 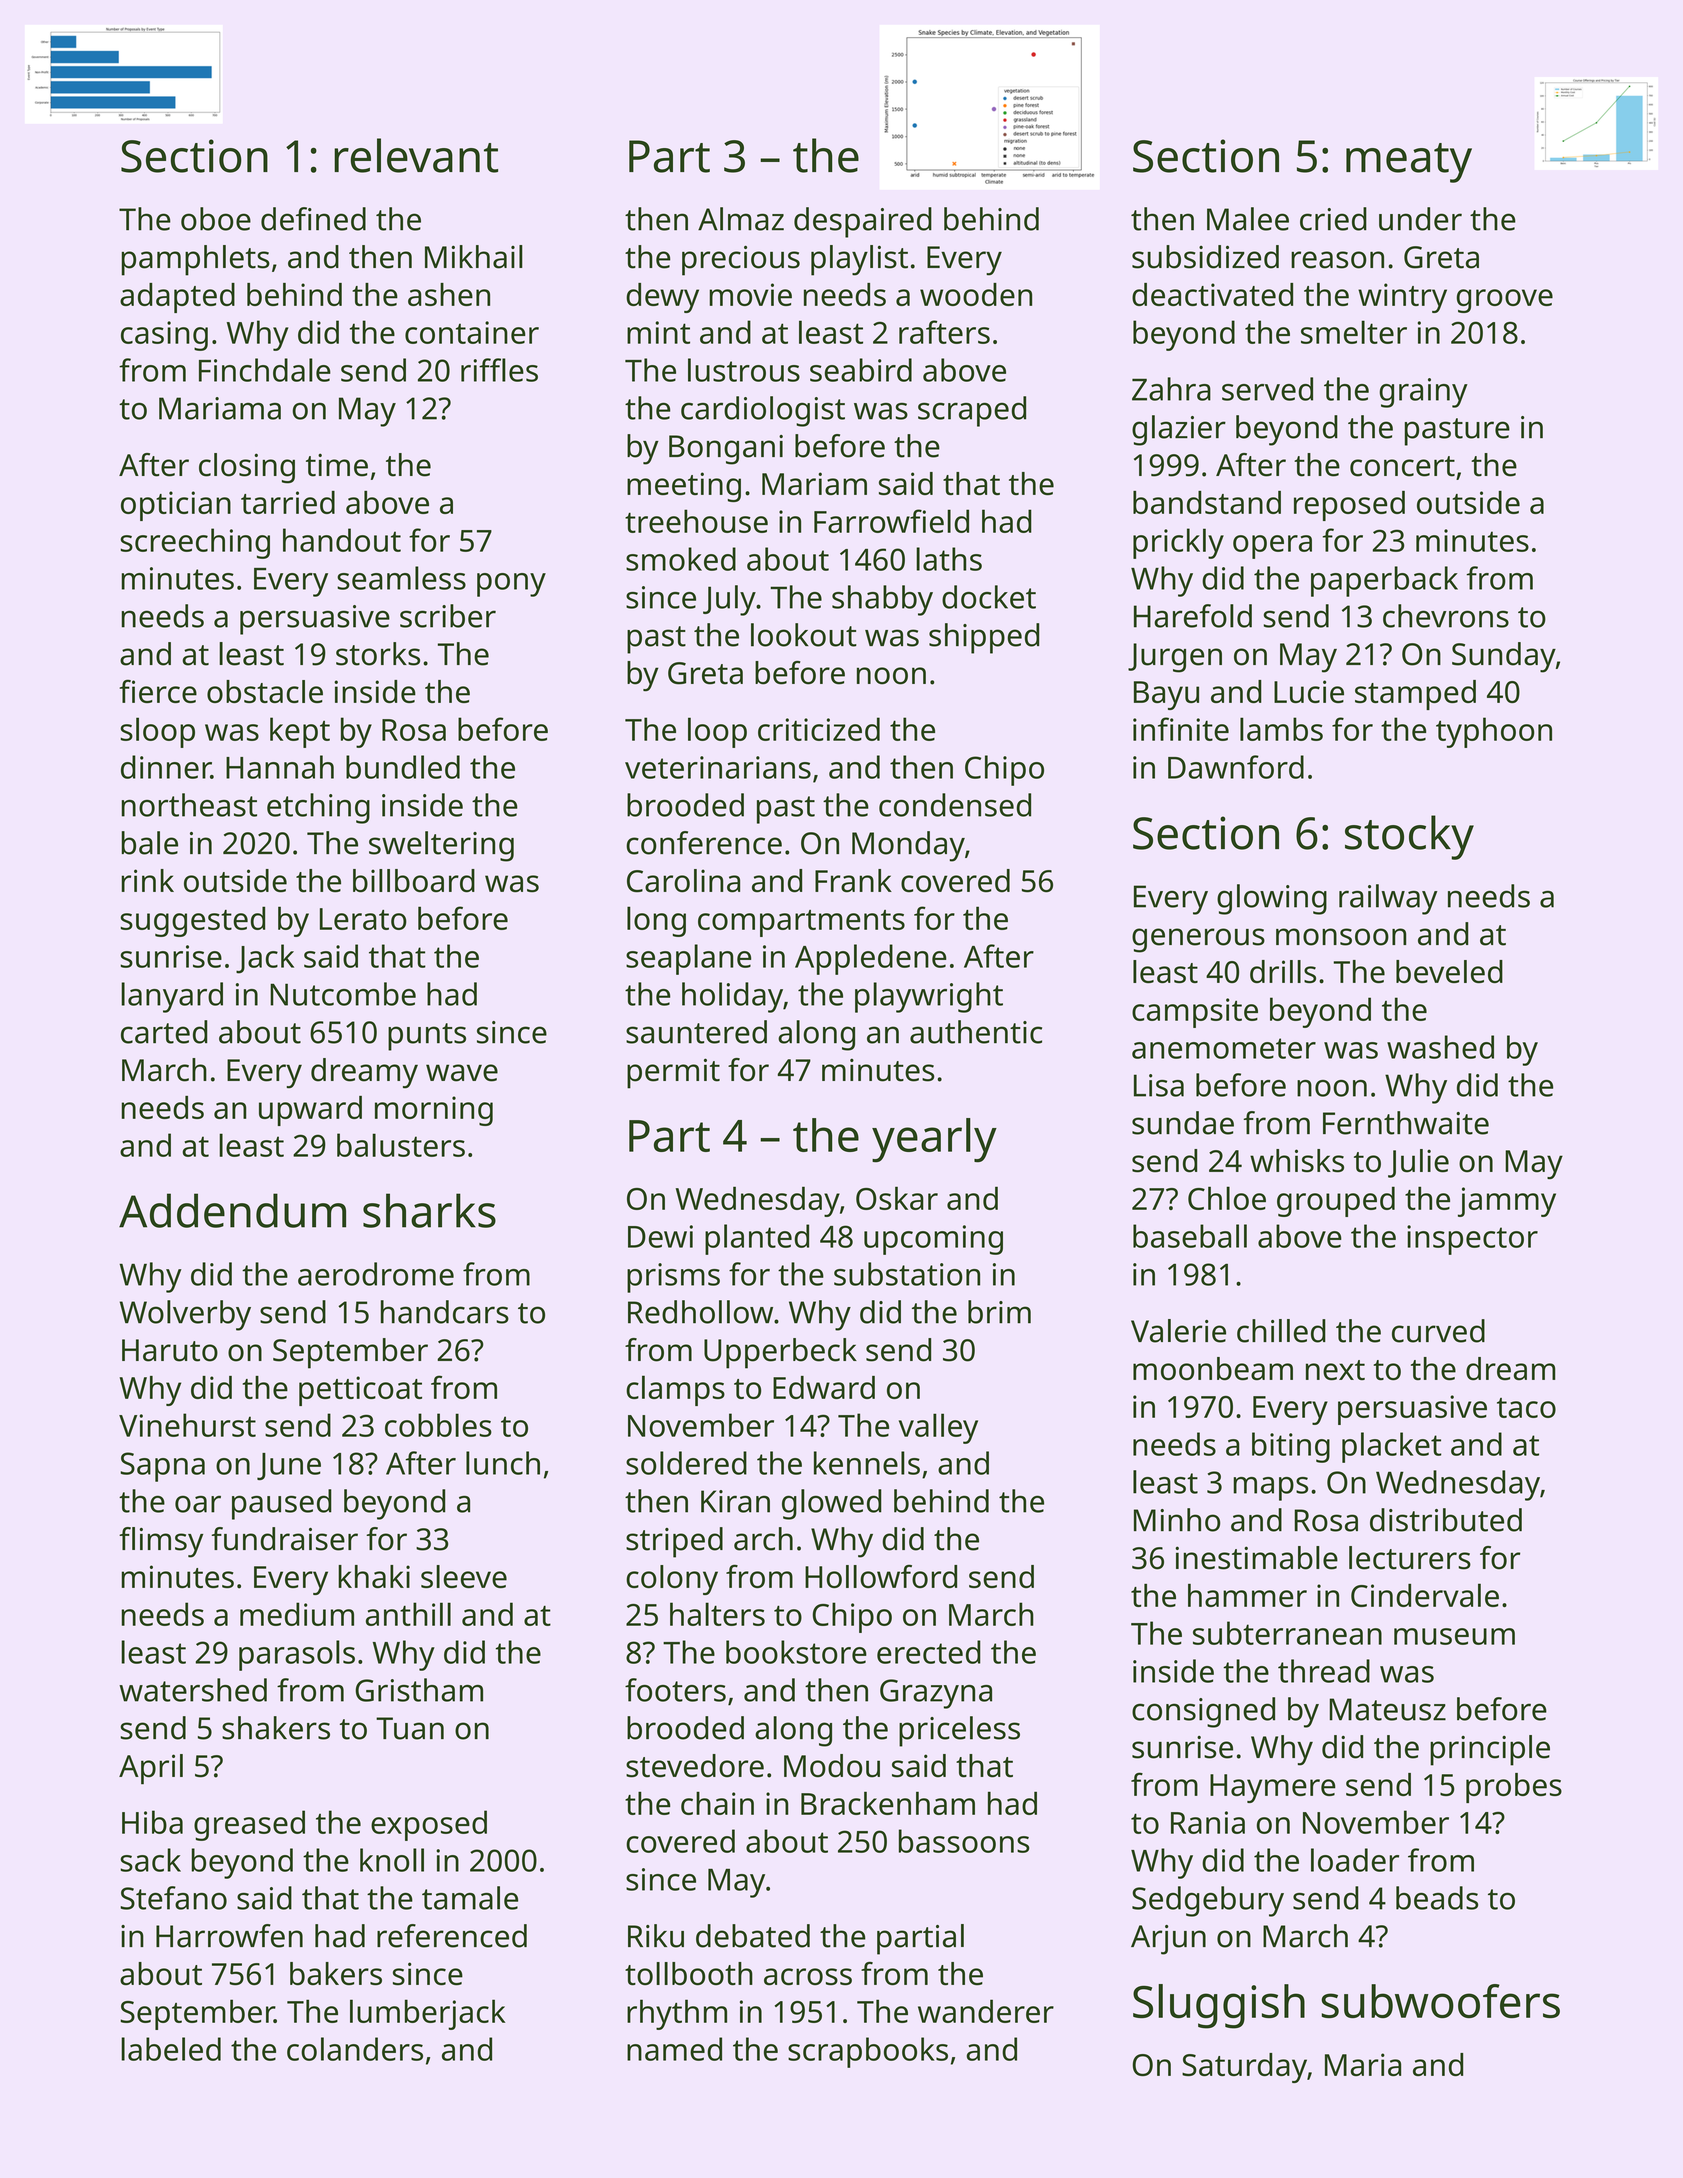 I want to click on scraped, so click(x=972, y=411).
